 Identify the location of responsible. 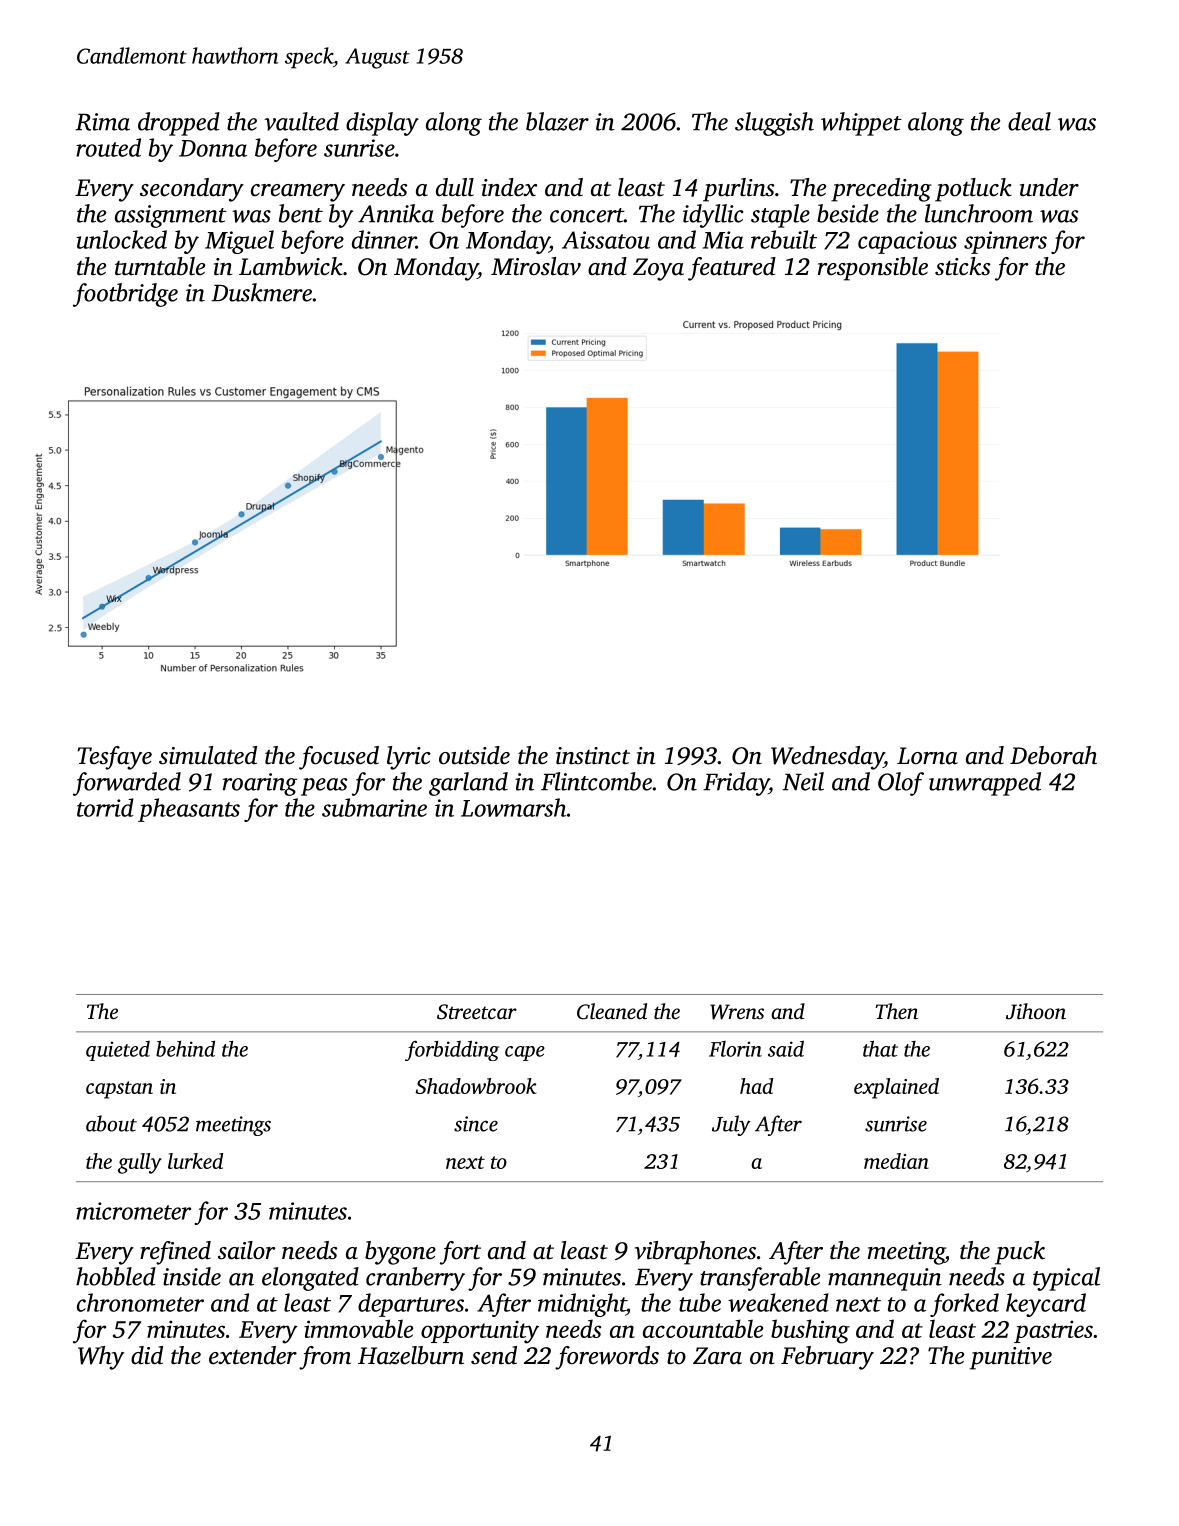
(873, 269).
